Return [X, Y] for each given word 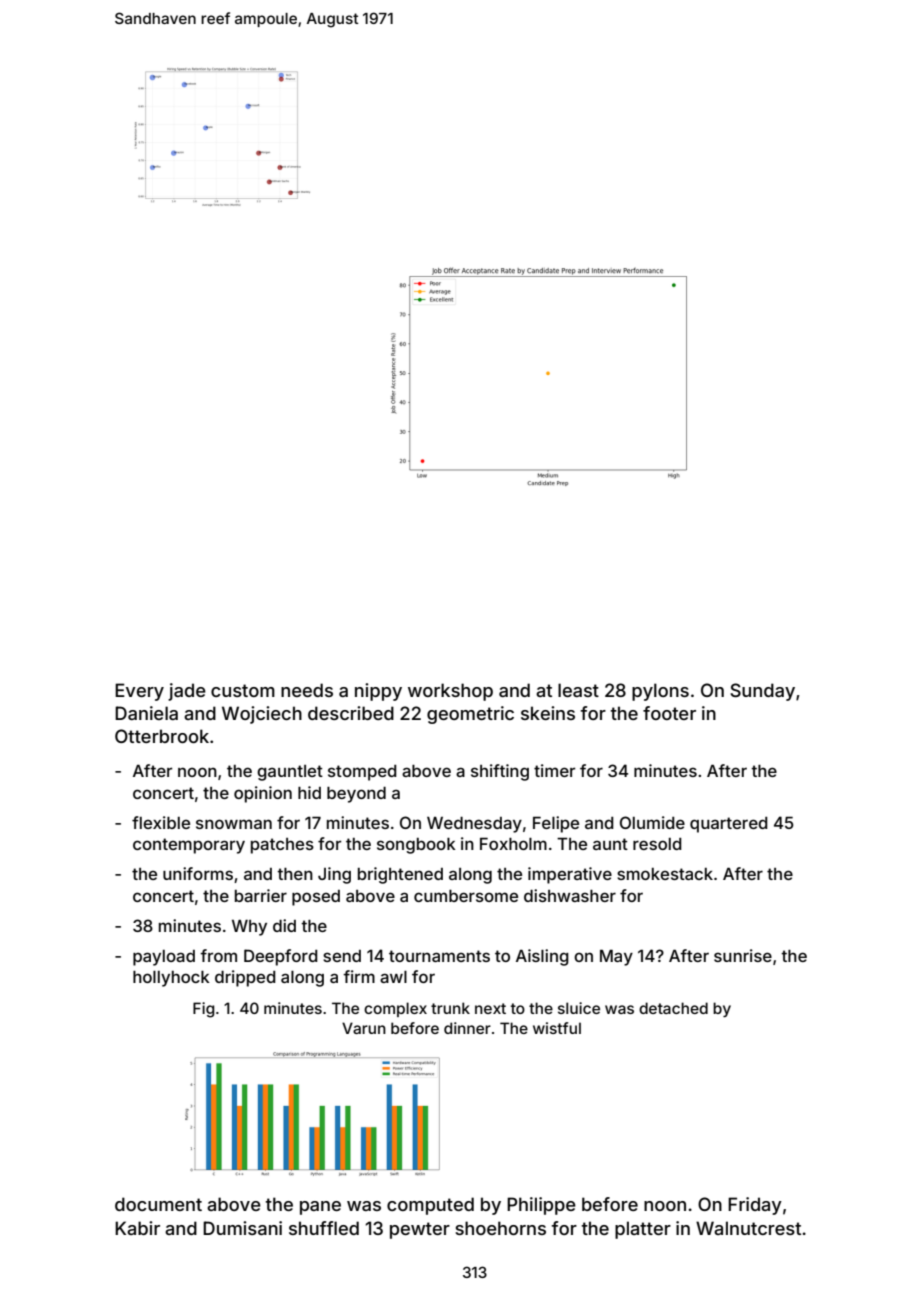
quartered [729, 825]
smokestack [665, 874]
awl [393, 977]
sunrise [743, 955]
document [158, 1204]
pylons [660, 692]
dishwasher [570, 895]
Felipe [556, 824]
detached [673, 1008]
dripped [245, 978]
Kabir [137, 1228]
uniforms [198, 873]
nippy [378, 692]
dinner [467, 1028]
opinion [263, 794]
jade [187, 692]
